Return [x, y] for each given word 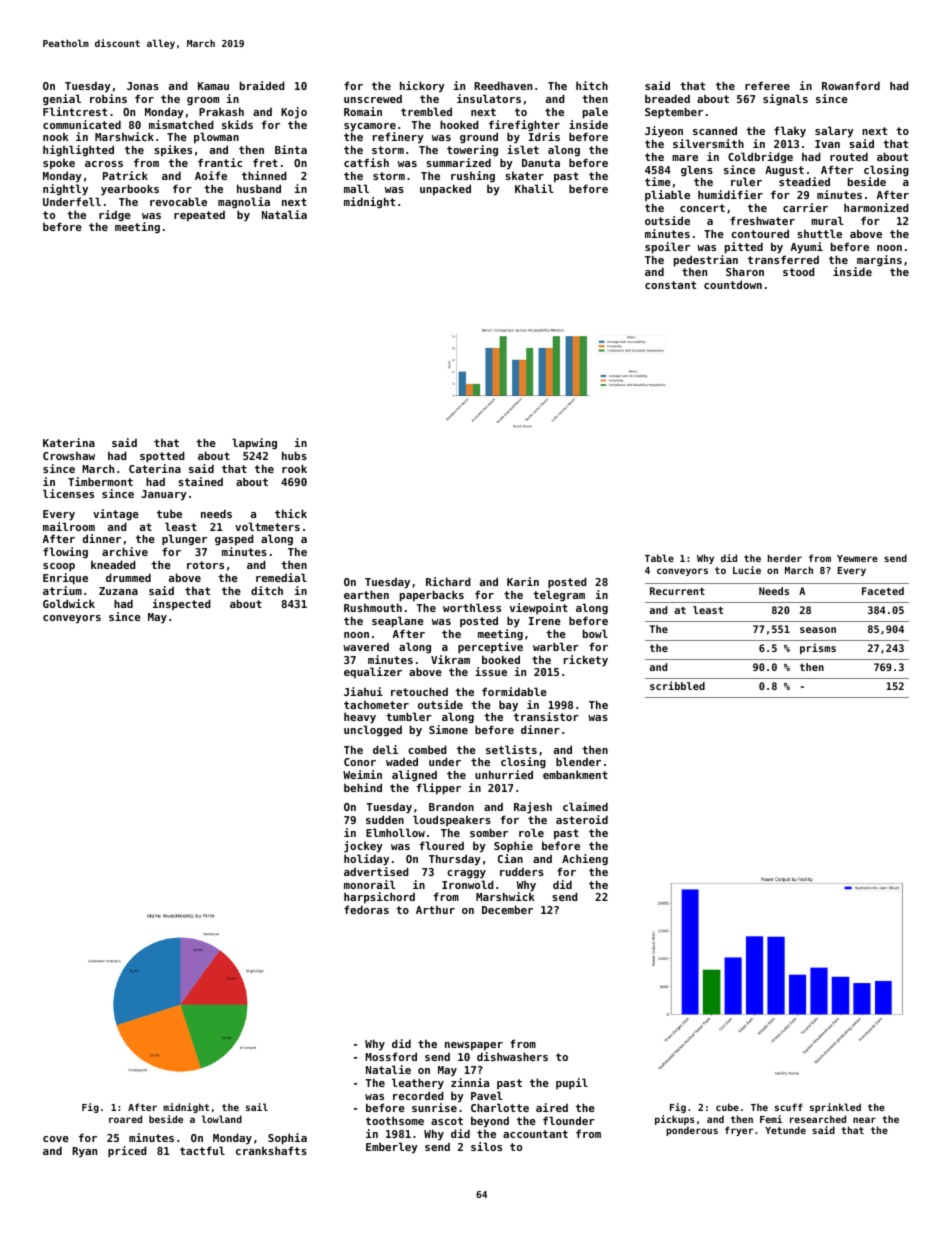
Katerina [69, 442]
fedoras [366, 909]
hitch [592, 85]
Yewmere [857, 558]
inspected [182, 604]
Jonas [143, 86]
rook [294, 468]
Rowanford [851, 85]
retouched [419, 691]
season [818, 630]
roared [125, 1119]
